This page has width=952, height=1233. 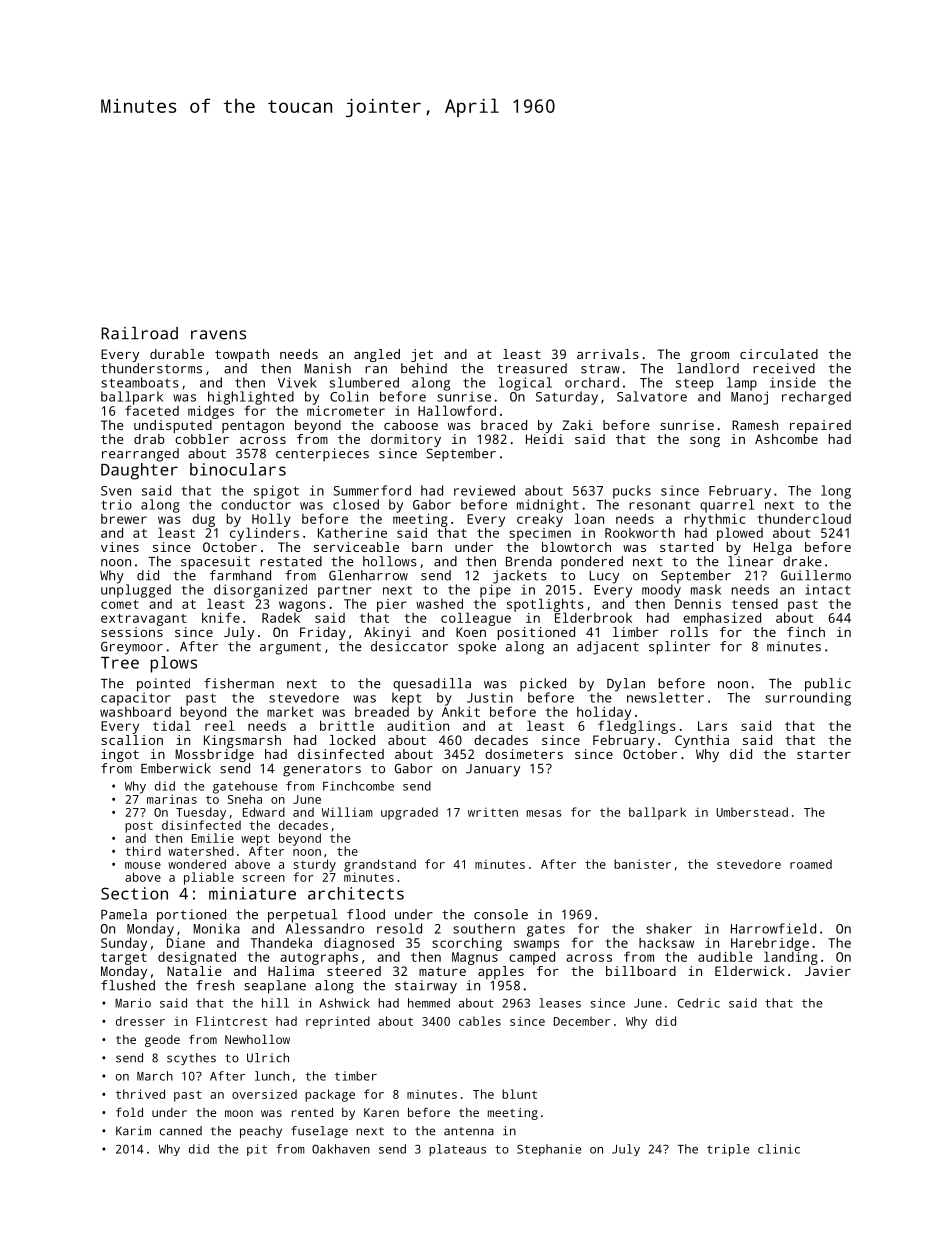 What do you see at coordinates (679, 648) in the page?
I see `splinter` at bounding box center [679, 648].
